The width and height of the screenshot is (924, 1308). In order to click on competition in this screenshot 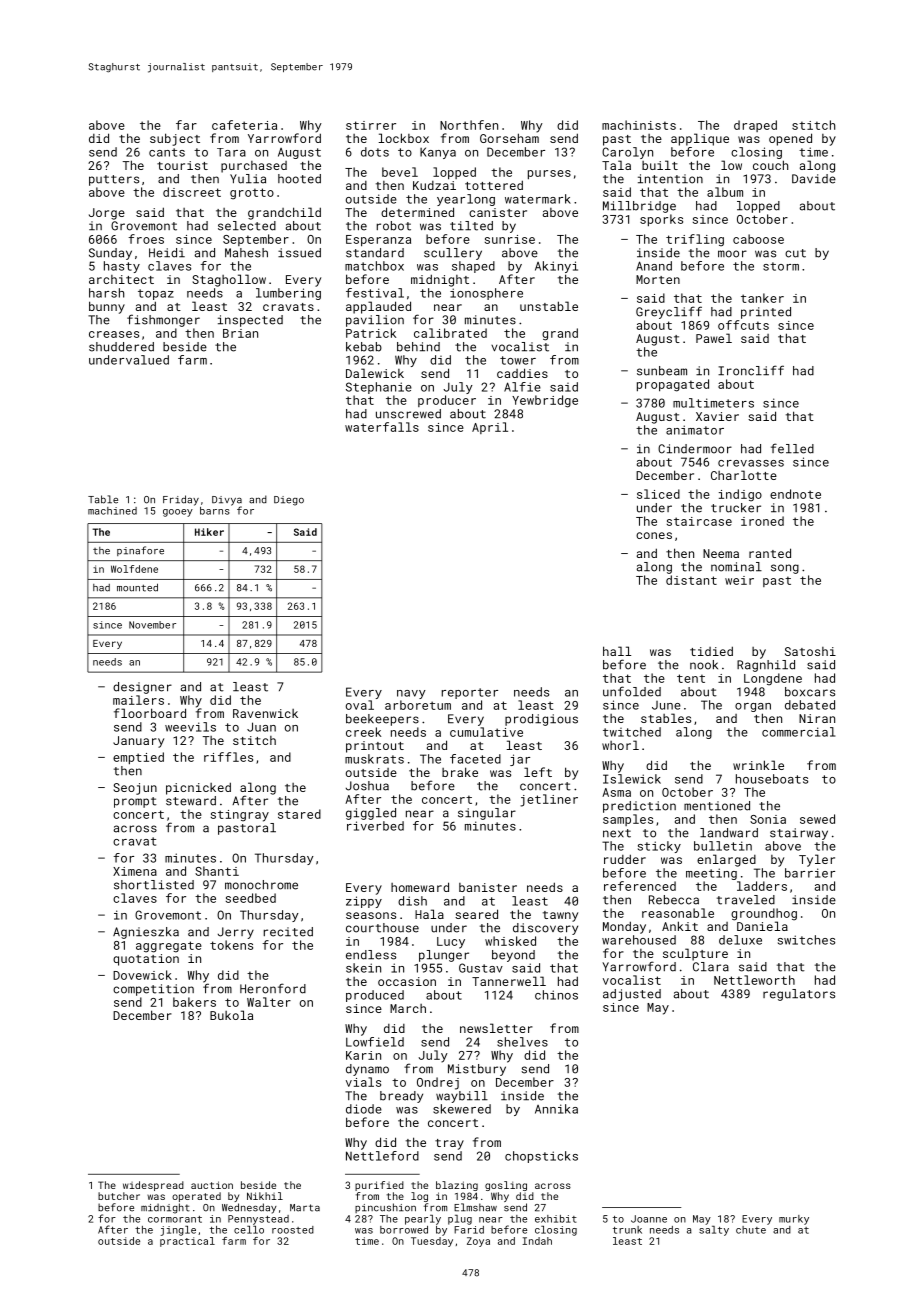, I will do `click(153, 990)`.
